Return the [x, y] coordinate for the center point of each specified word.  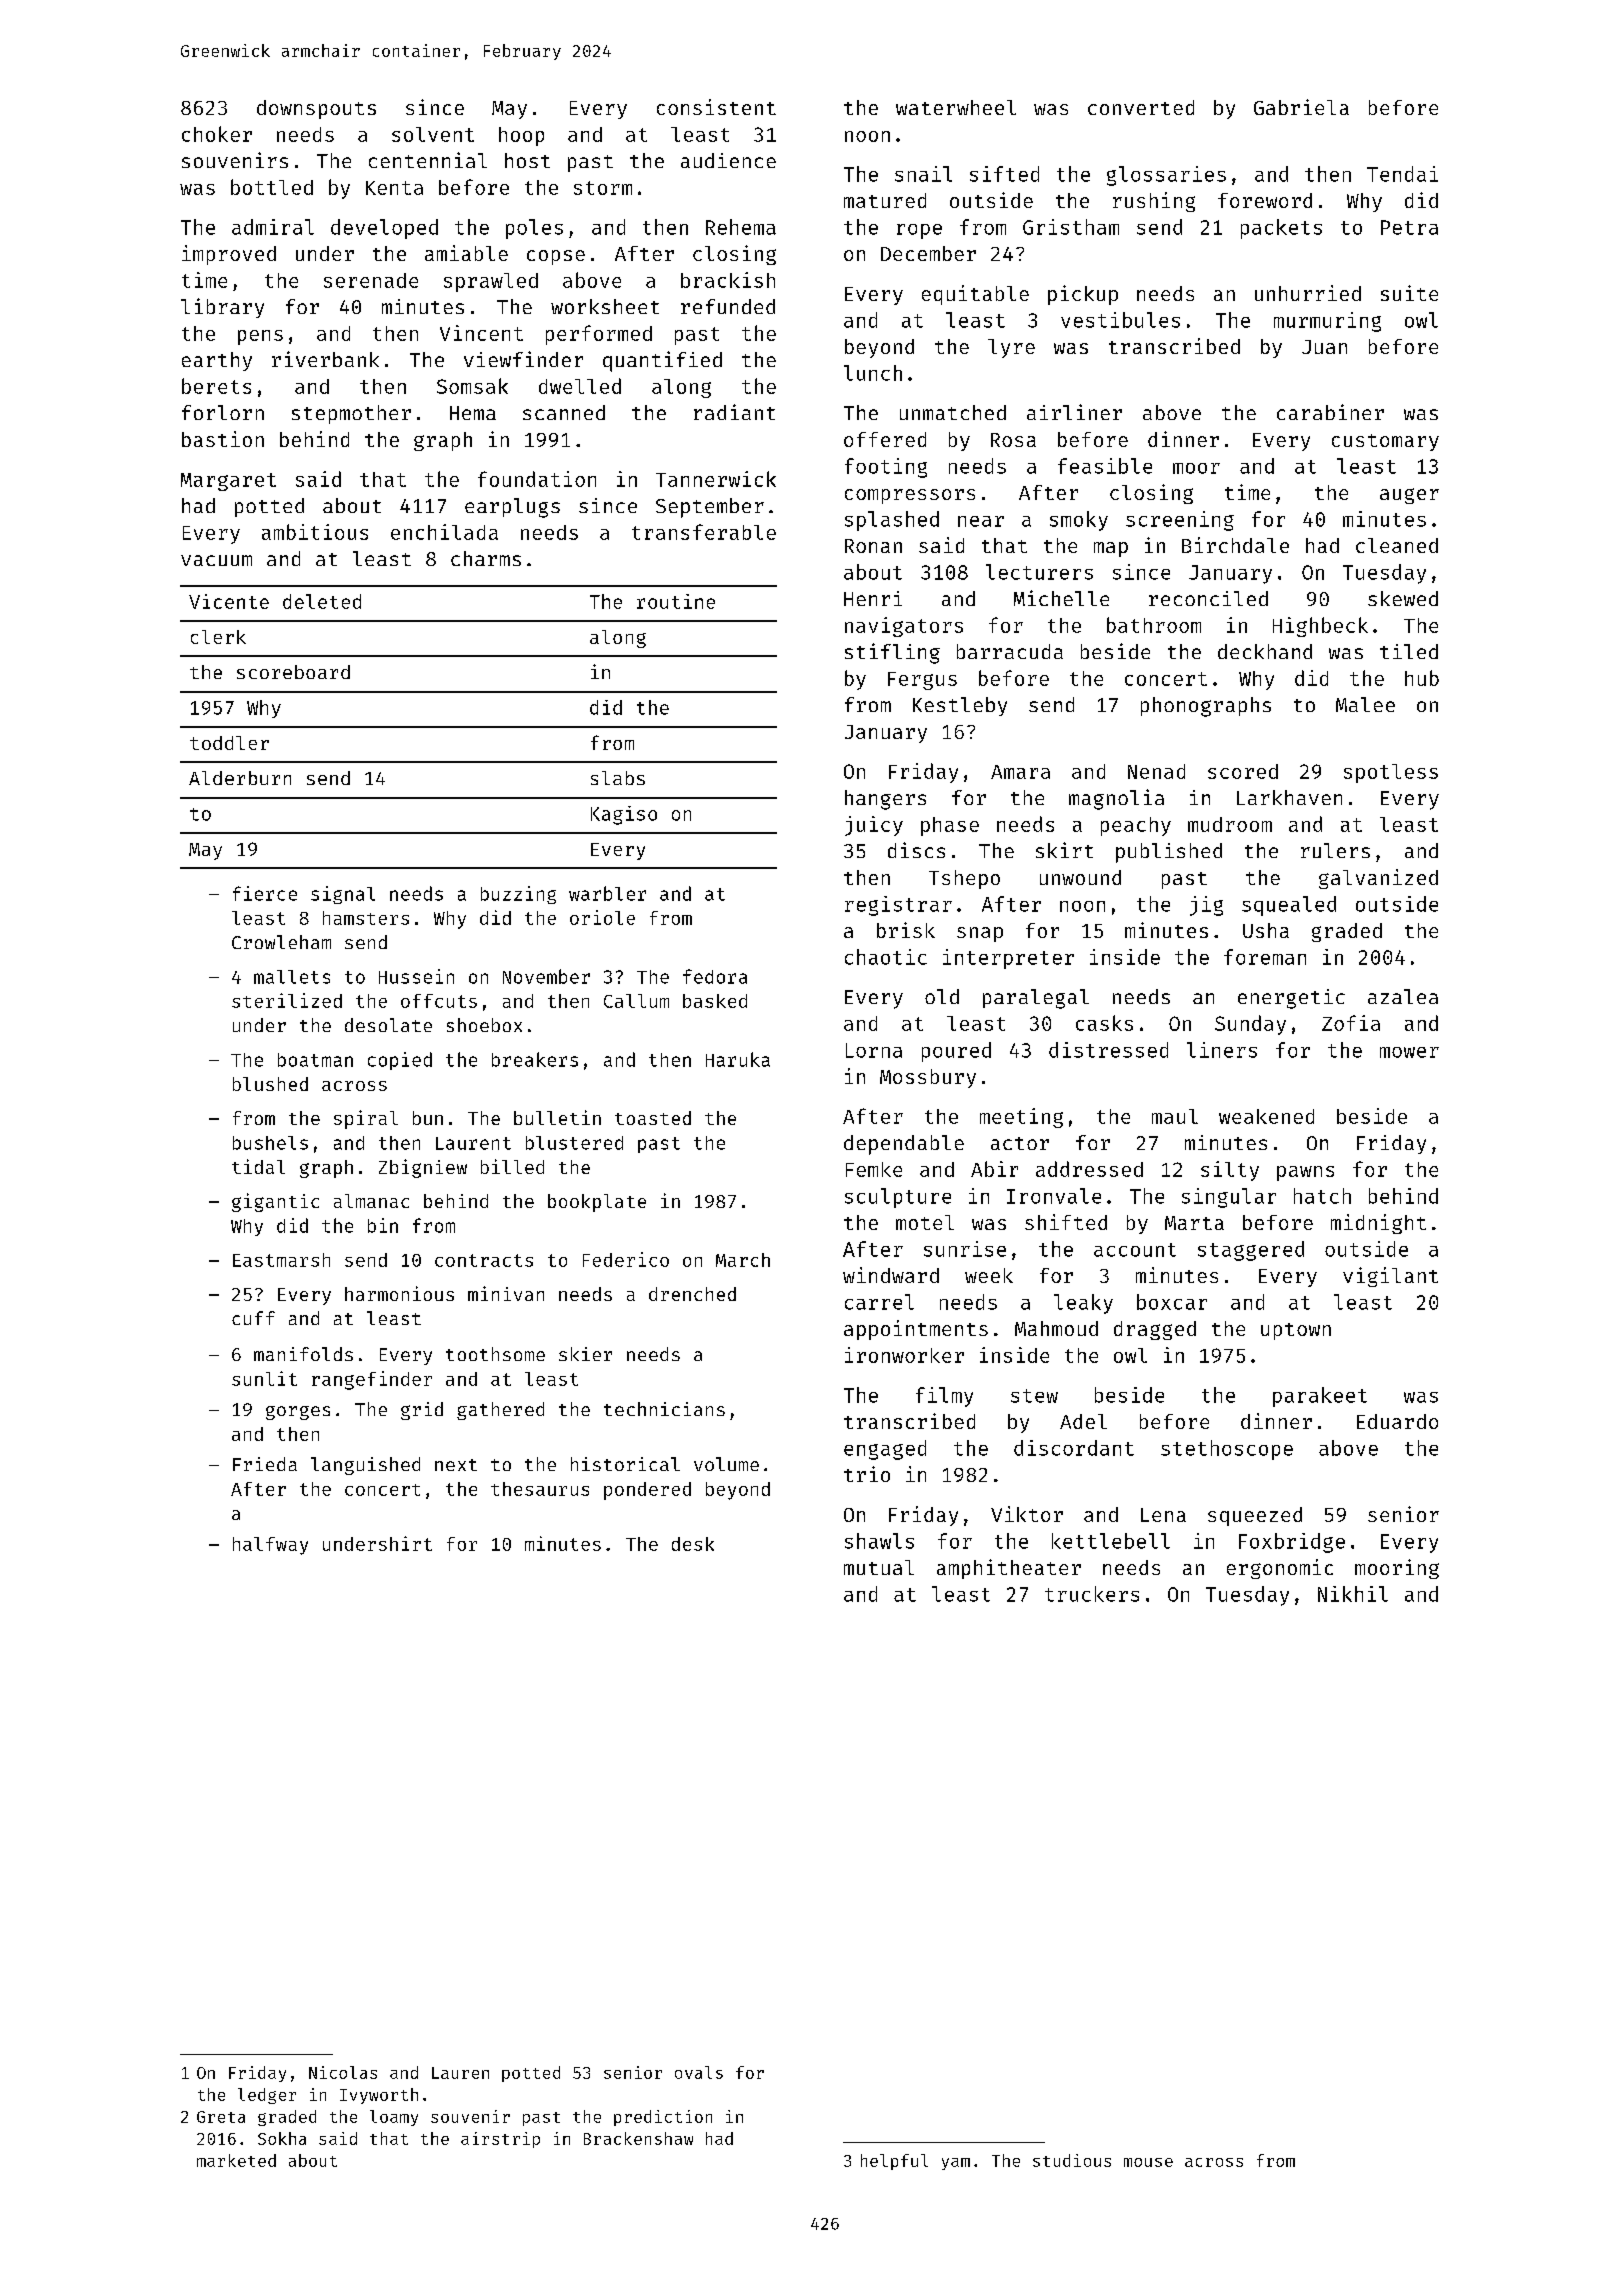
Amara [1020, 772]
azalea [1403, 996]
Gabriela [1301, 107]
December [928, 253]
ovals [699, 2072]
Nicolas [343, 2072]
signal [343, 895]
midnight [1378, 1224]
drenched [692, 1294]
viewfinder [523, 359]
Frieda [265, 1464]
